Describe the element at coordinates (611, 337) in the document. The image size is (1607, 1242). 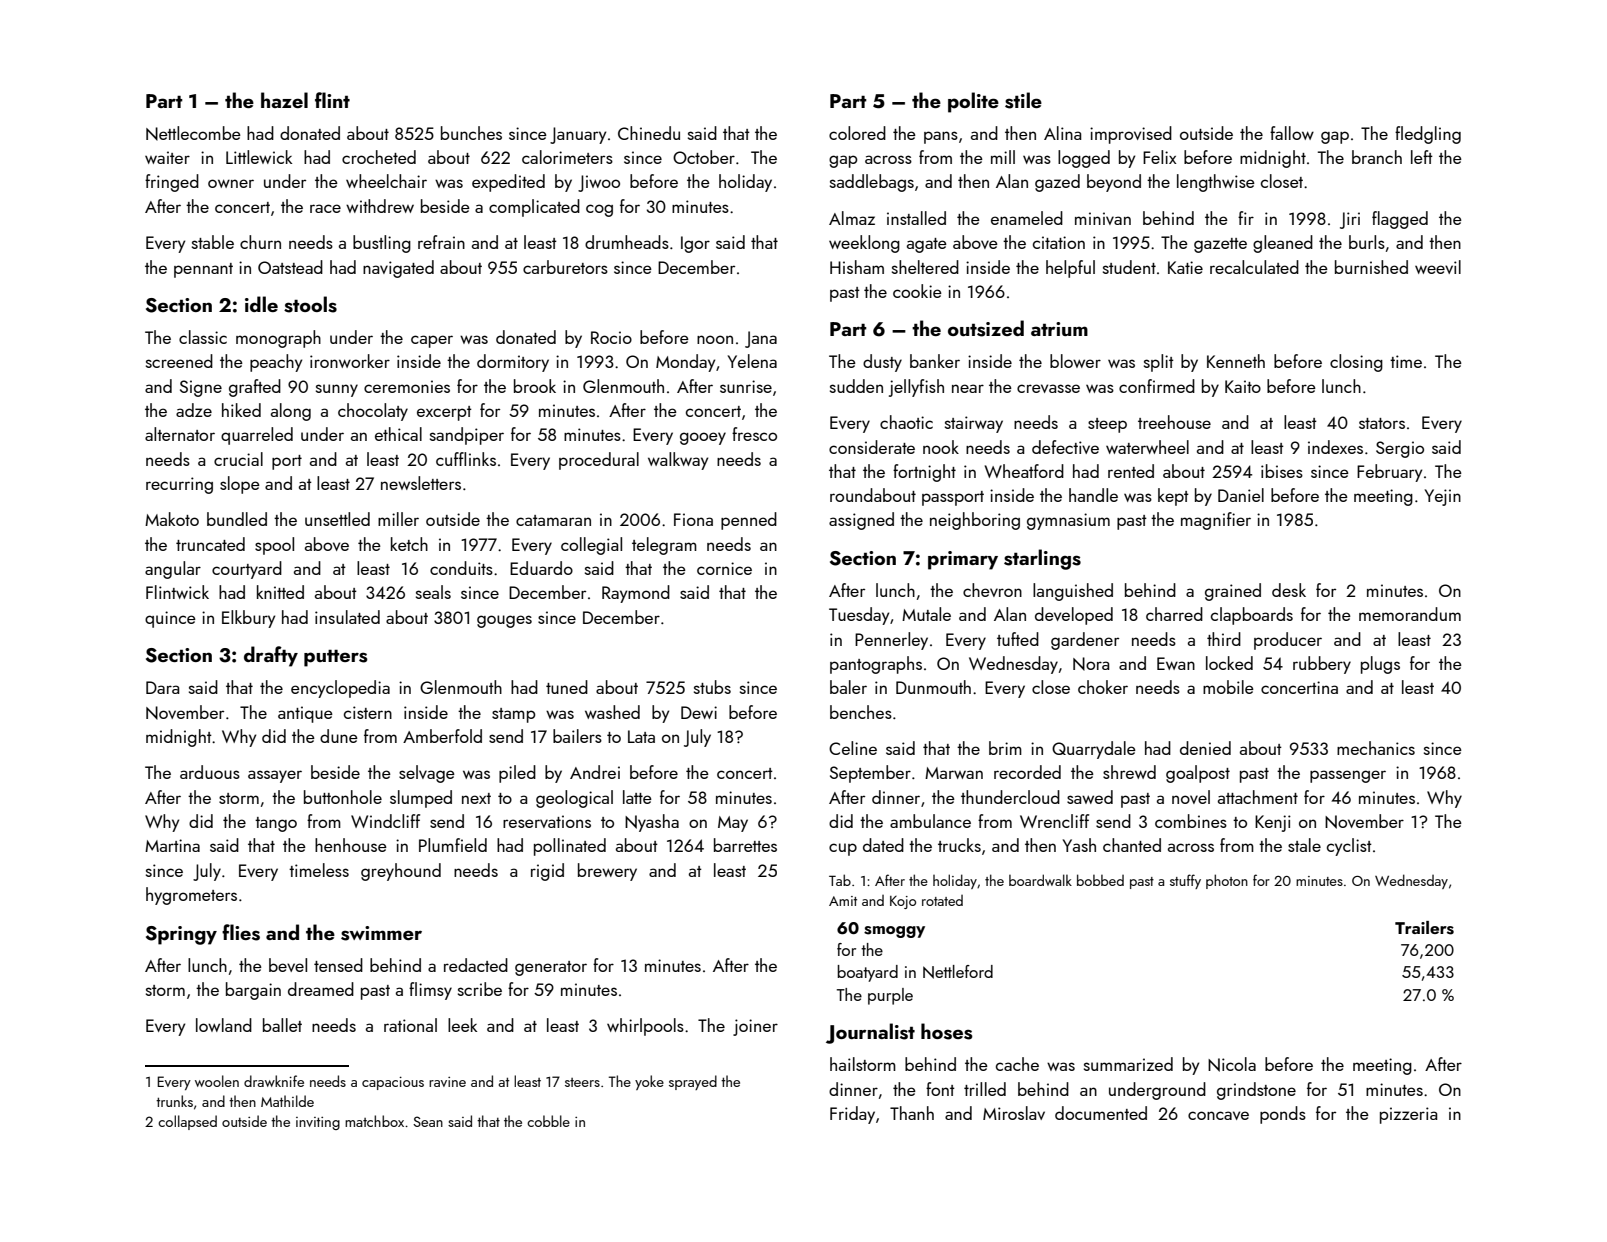
I see `Rocio` at that location.
